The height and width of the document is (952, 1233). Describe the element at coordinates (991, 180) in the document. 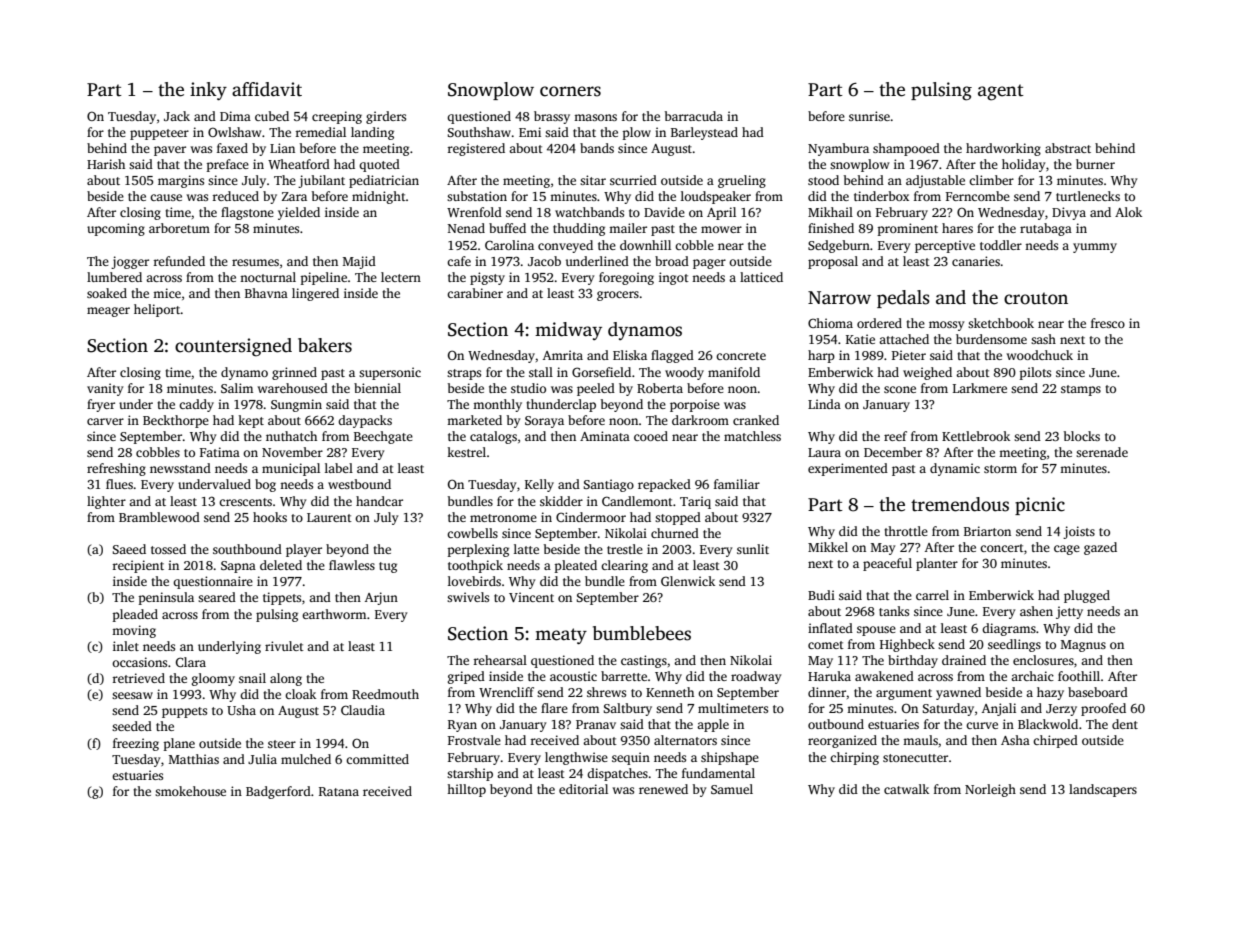

I see `climber` at that location.
